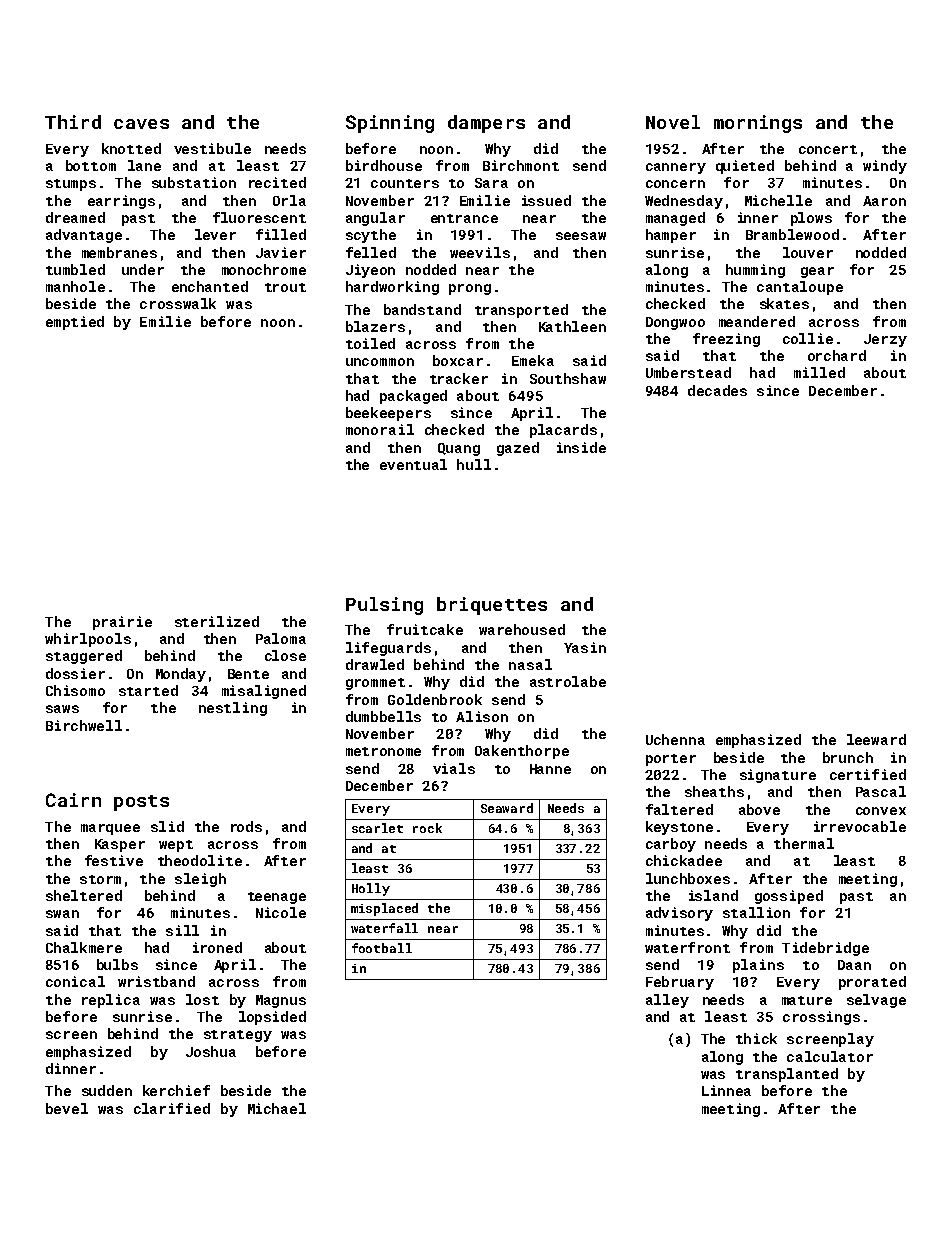 The width and height of the document is (952, 1233). Describe the element at coordinates (808, 338) in the document. I see `collie` at that location.
